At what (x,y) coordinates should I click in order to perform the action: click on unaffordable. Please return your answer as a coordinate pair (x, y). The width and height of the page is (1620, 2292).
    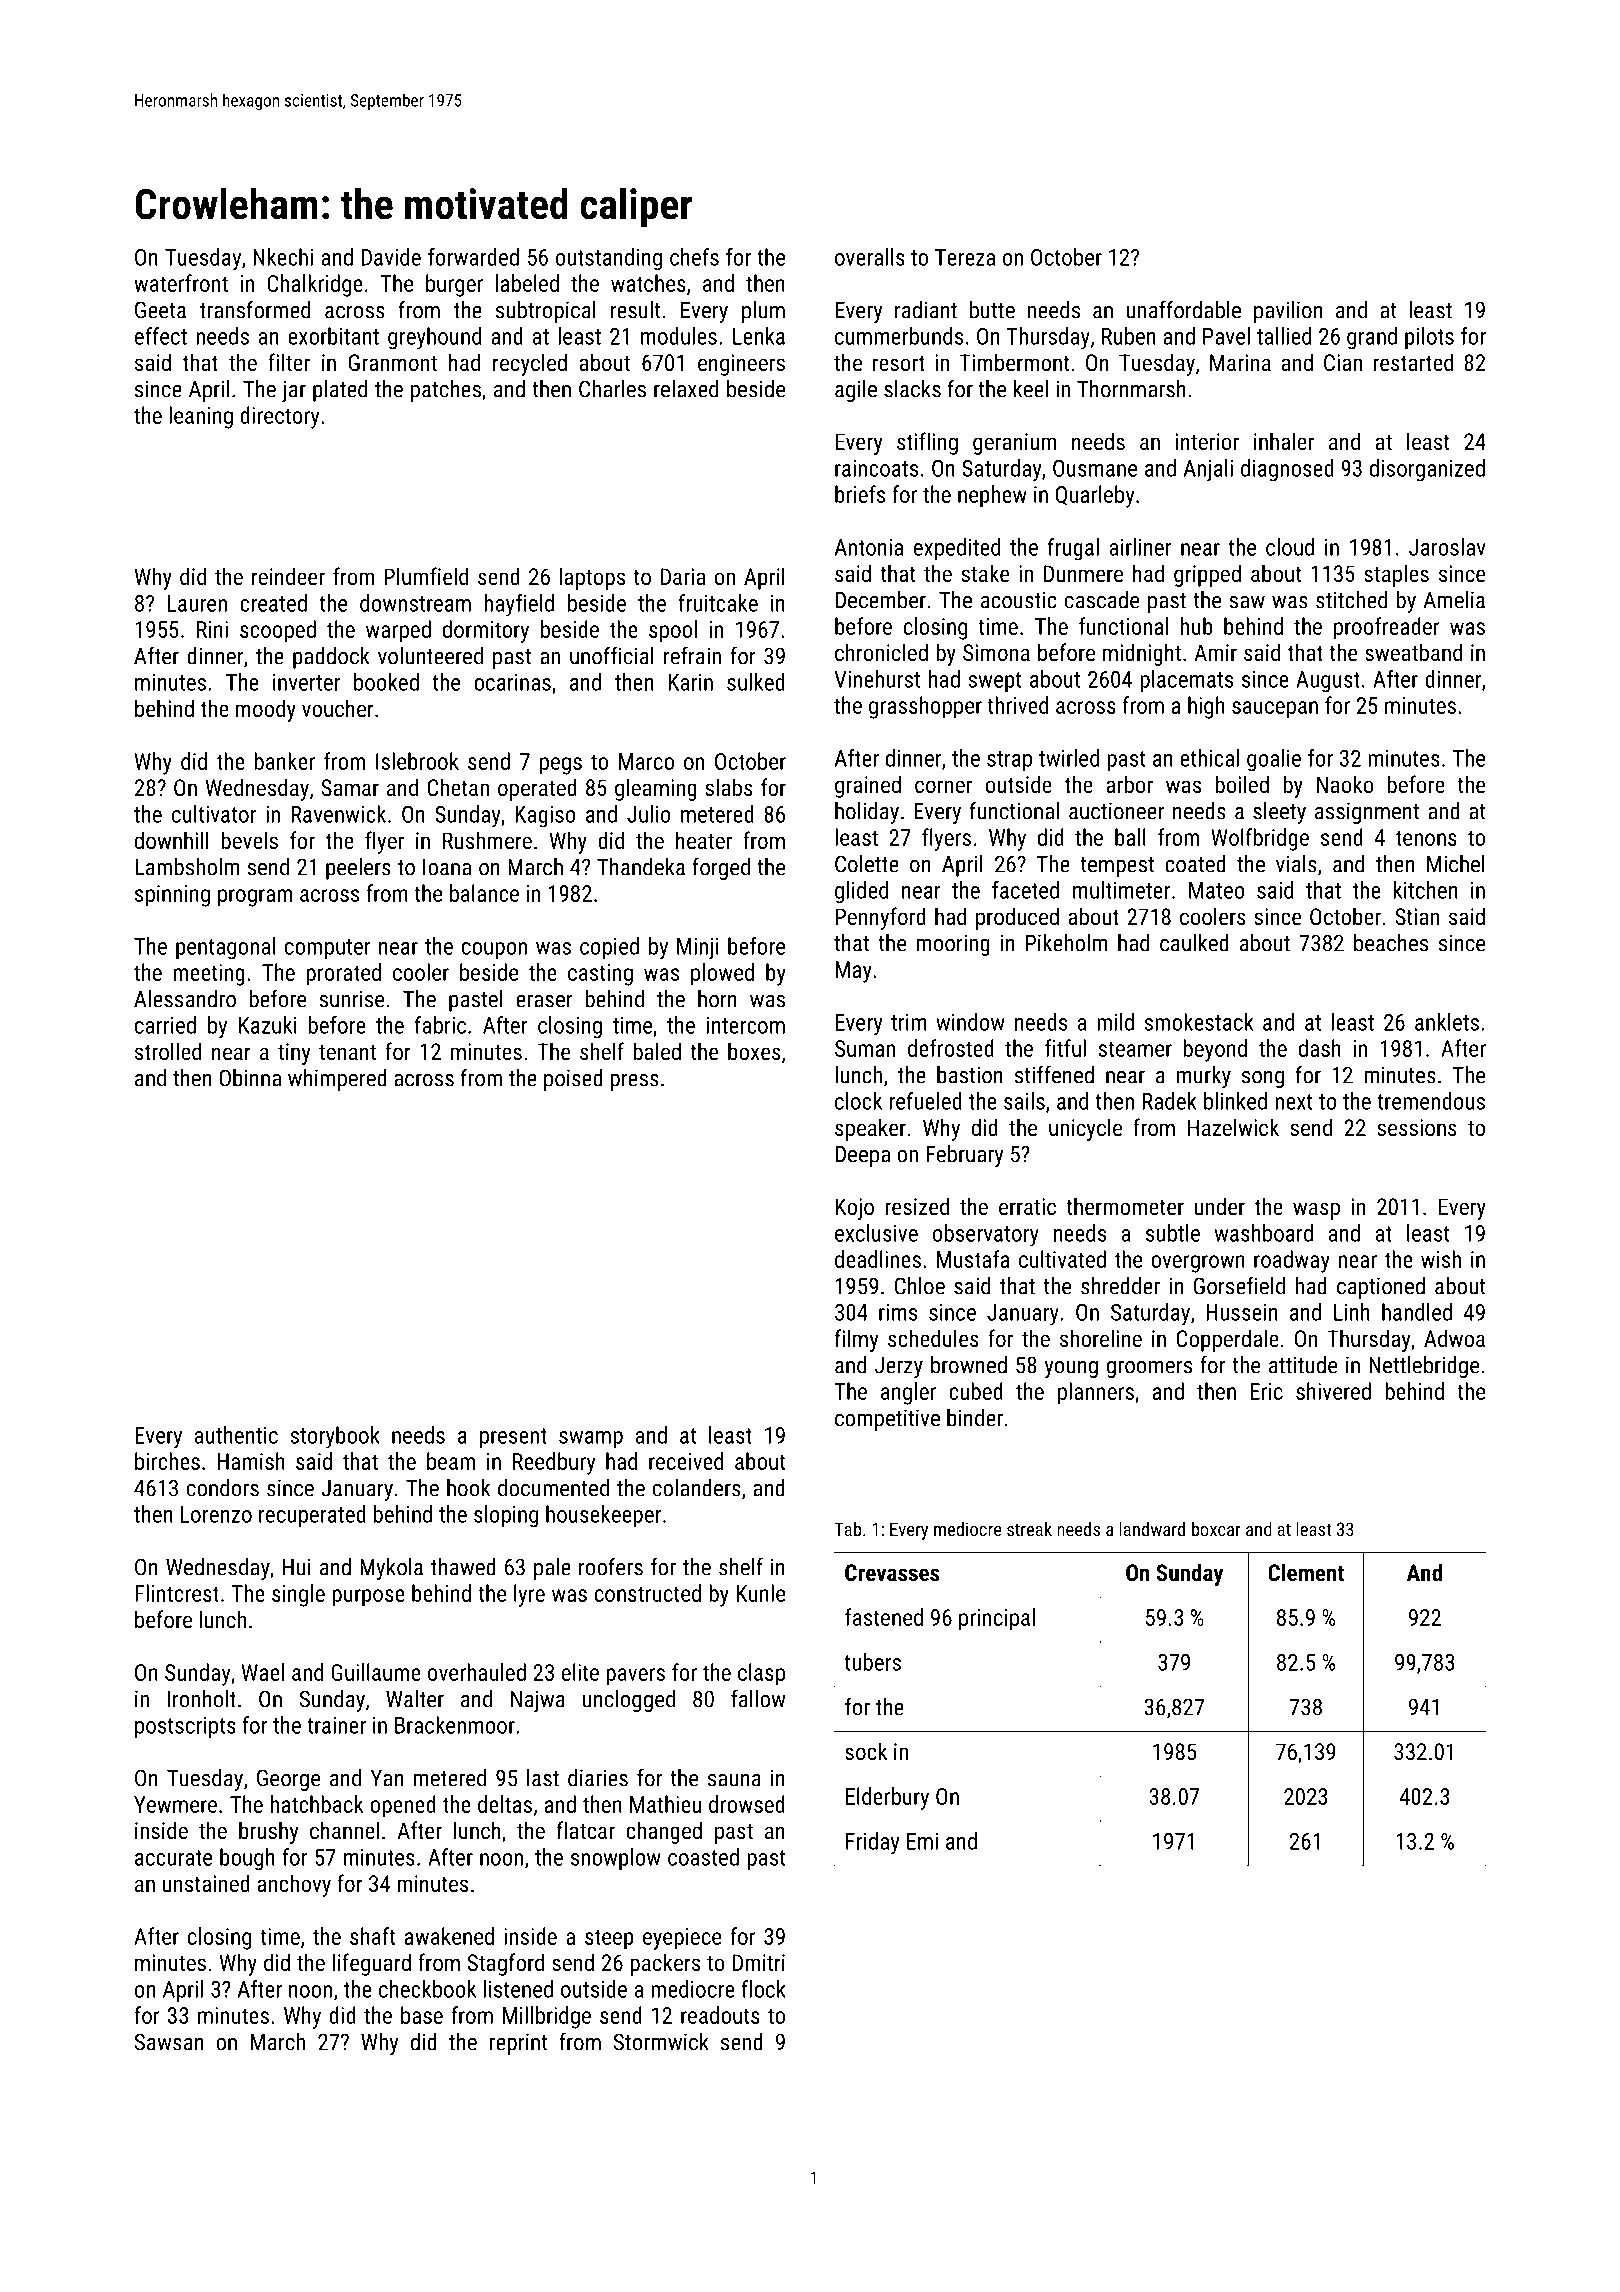
    Looking at the image, I should click on (1183, 309).
